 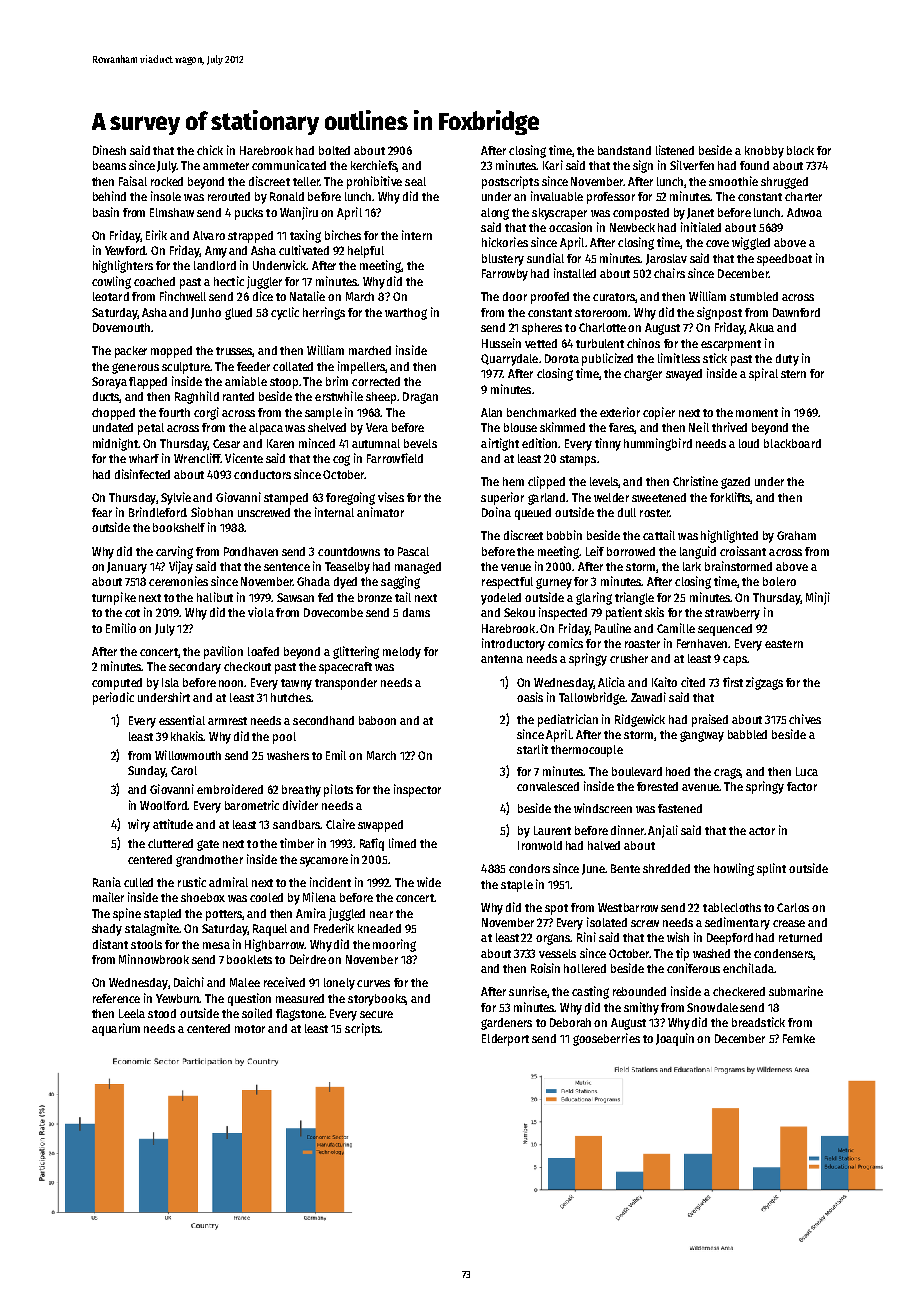 I want to click on oasis, so click(x=530, y=697).
